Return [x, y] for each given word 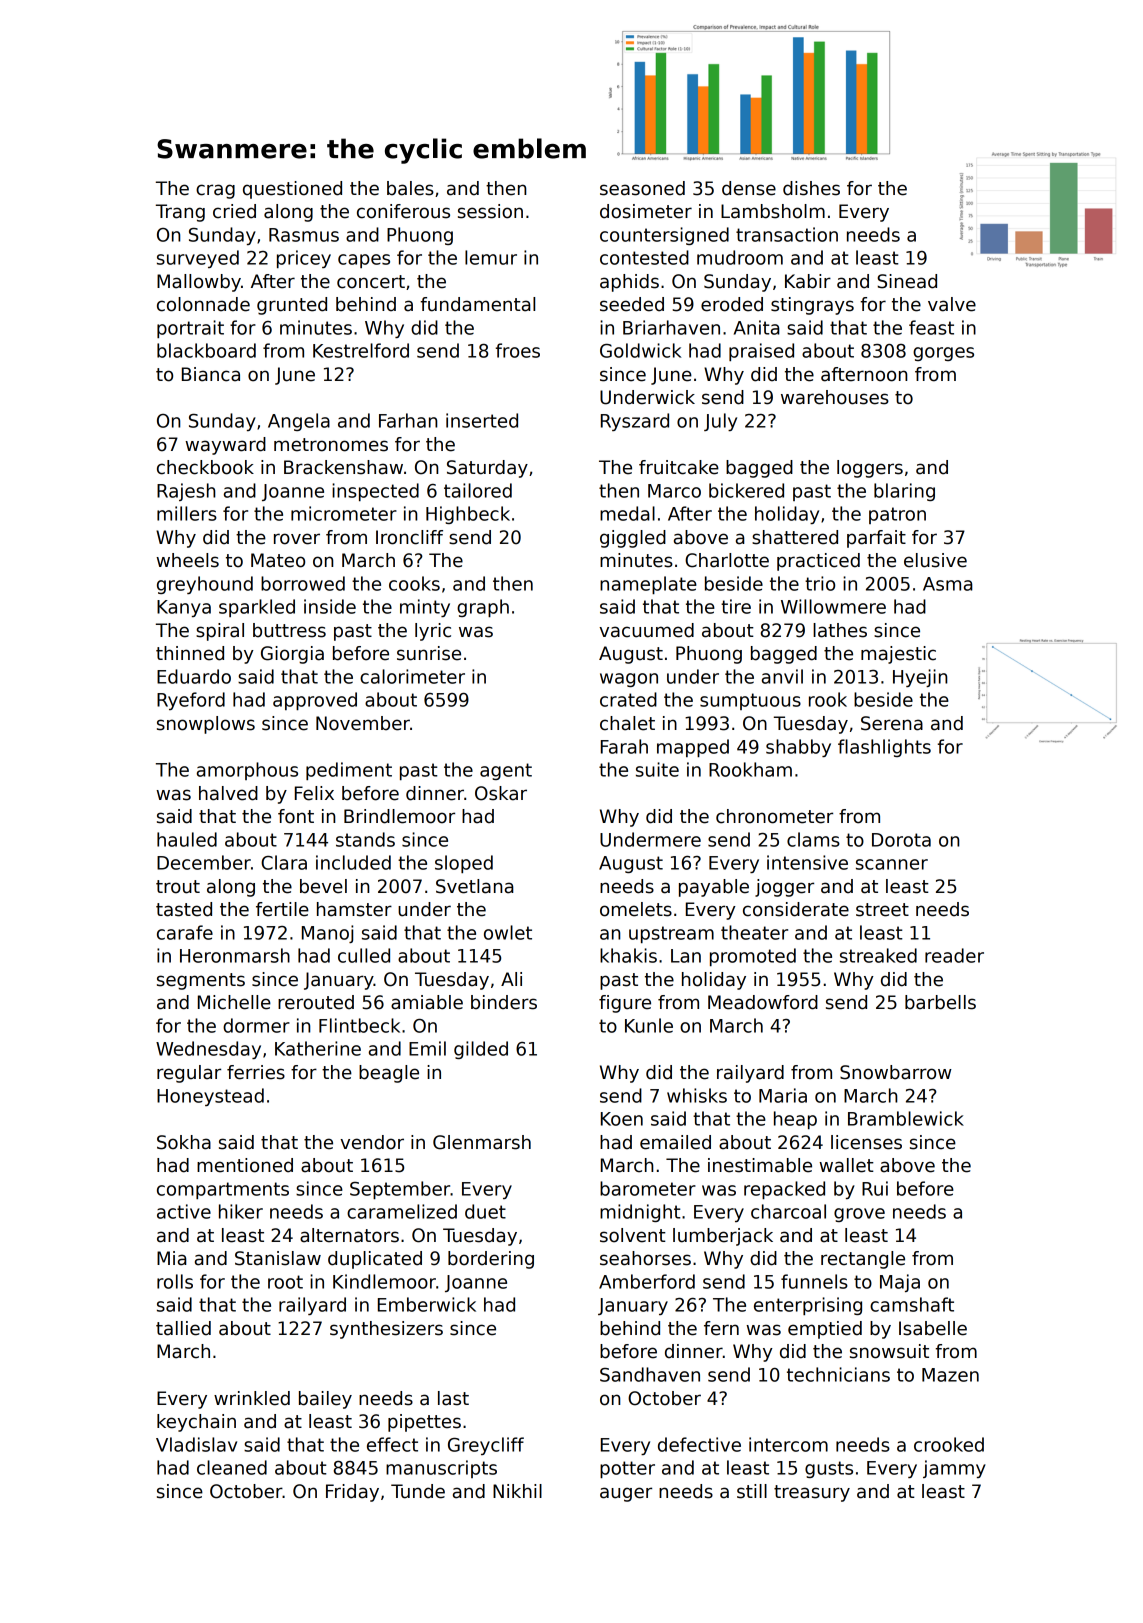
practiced [818, 562]
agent [506, 771]
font [296, 816]
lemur [491, 257]
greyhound [205, 585]
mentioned [245, 1165]
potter [627, 1469]
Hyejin [920, 678]
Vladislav [196, 1444]
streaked [878, 955]
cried [234, 211]
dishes [811, 188]
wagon [629, 680]
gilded [481, 1050]
